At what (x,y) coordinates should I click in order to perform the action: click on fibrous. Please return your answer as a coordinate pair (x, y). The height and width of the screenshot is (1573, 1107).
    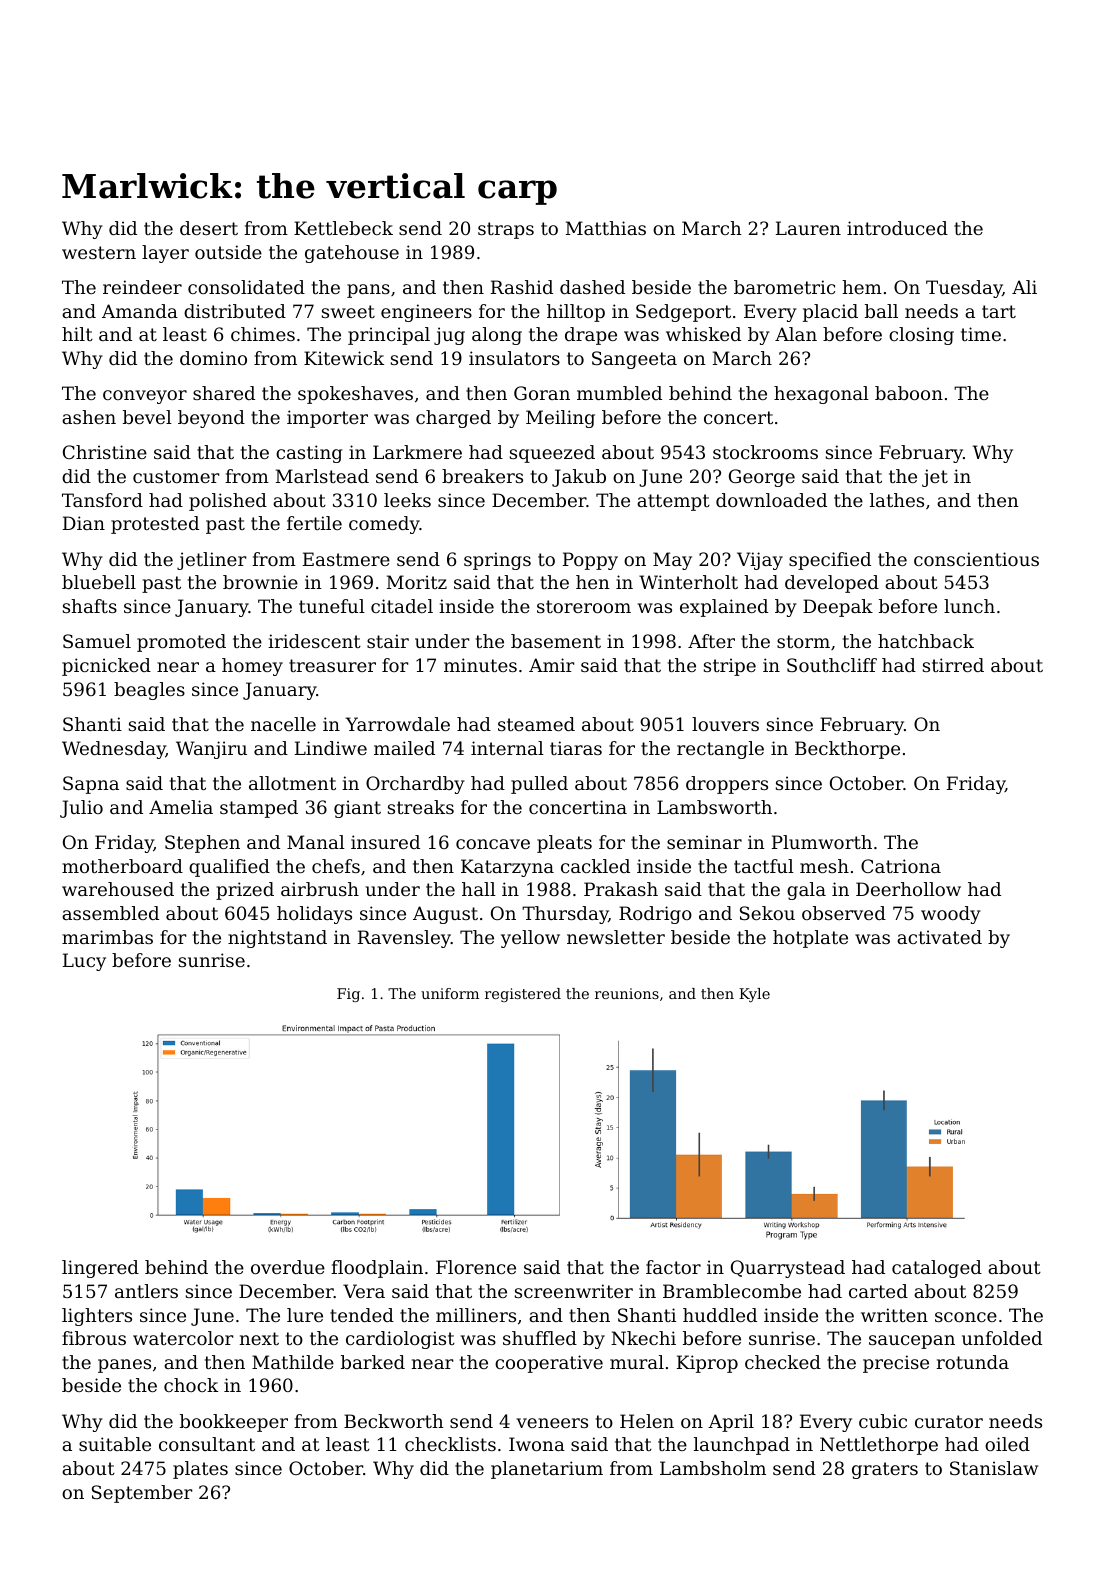
    Looking at the image, I should click on (94, 1338).
